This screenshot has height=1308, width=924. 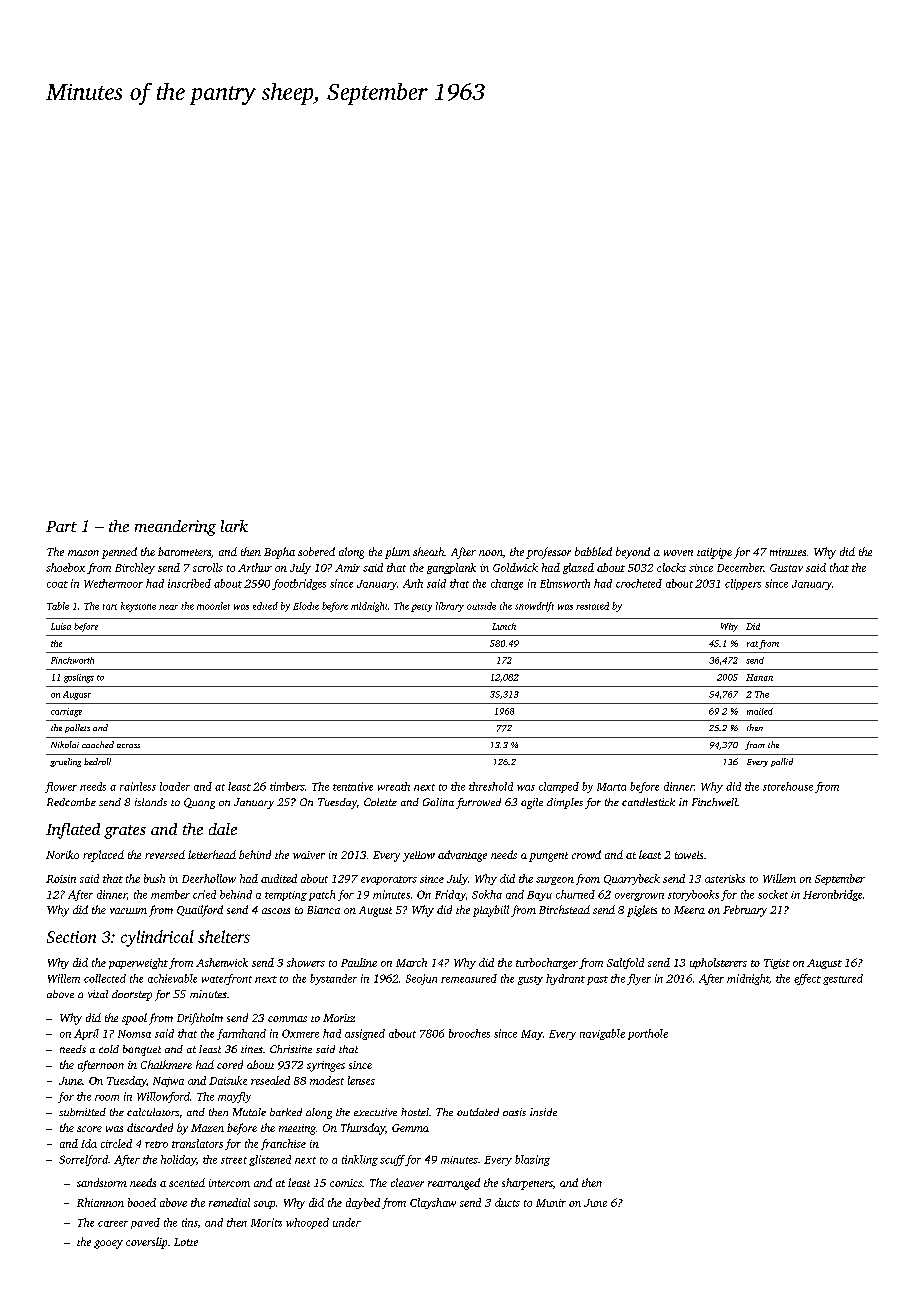 I want to click on brooches, so click(x=469, y=1033).
